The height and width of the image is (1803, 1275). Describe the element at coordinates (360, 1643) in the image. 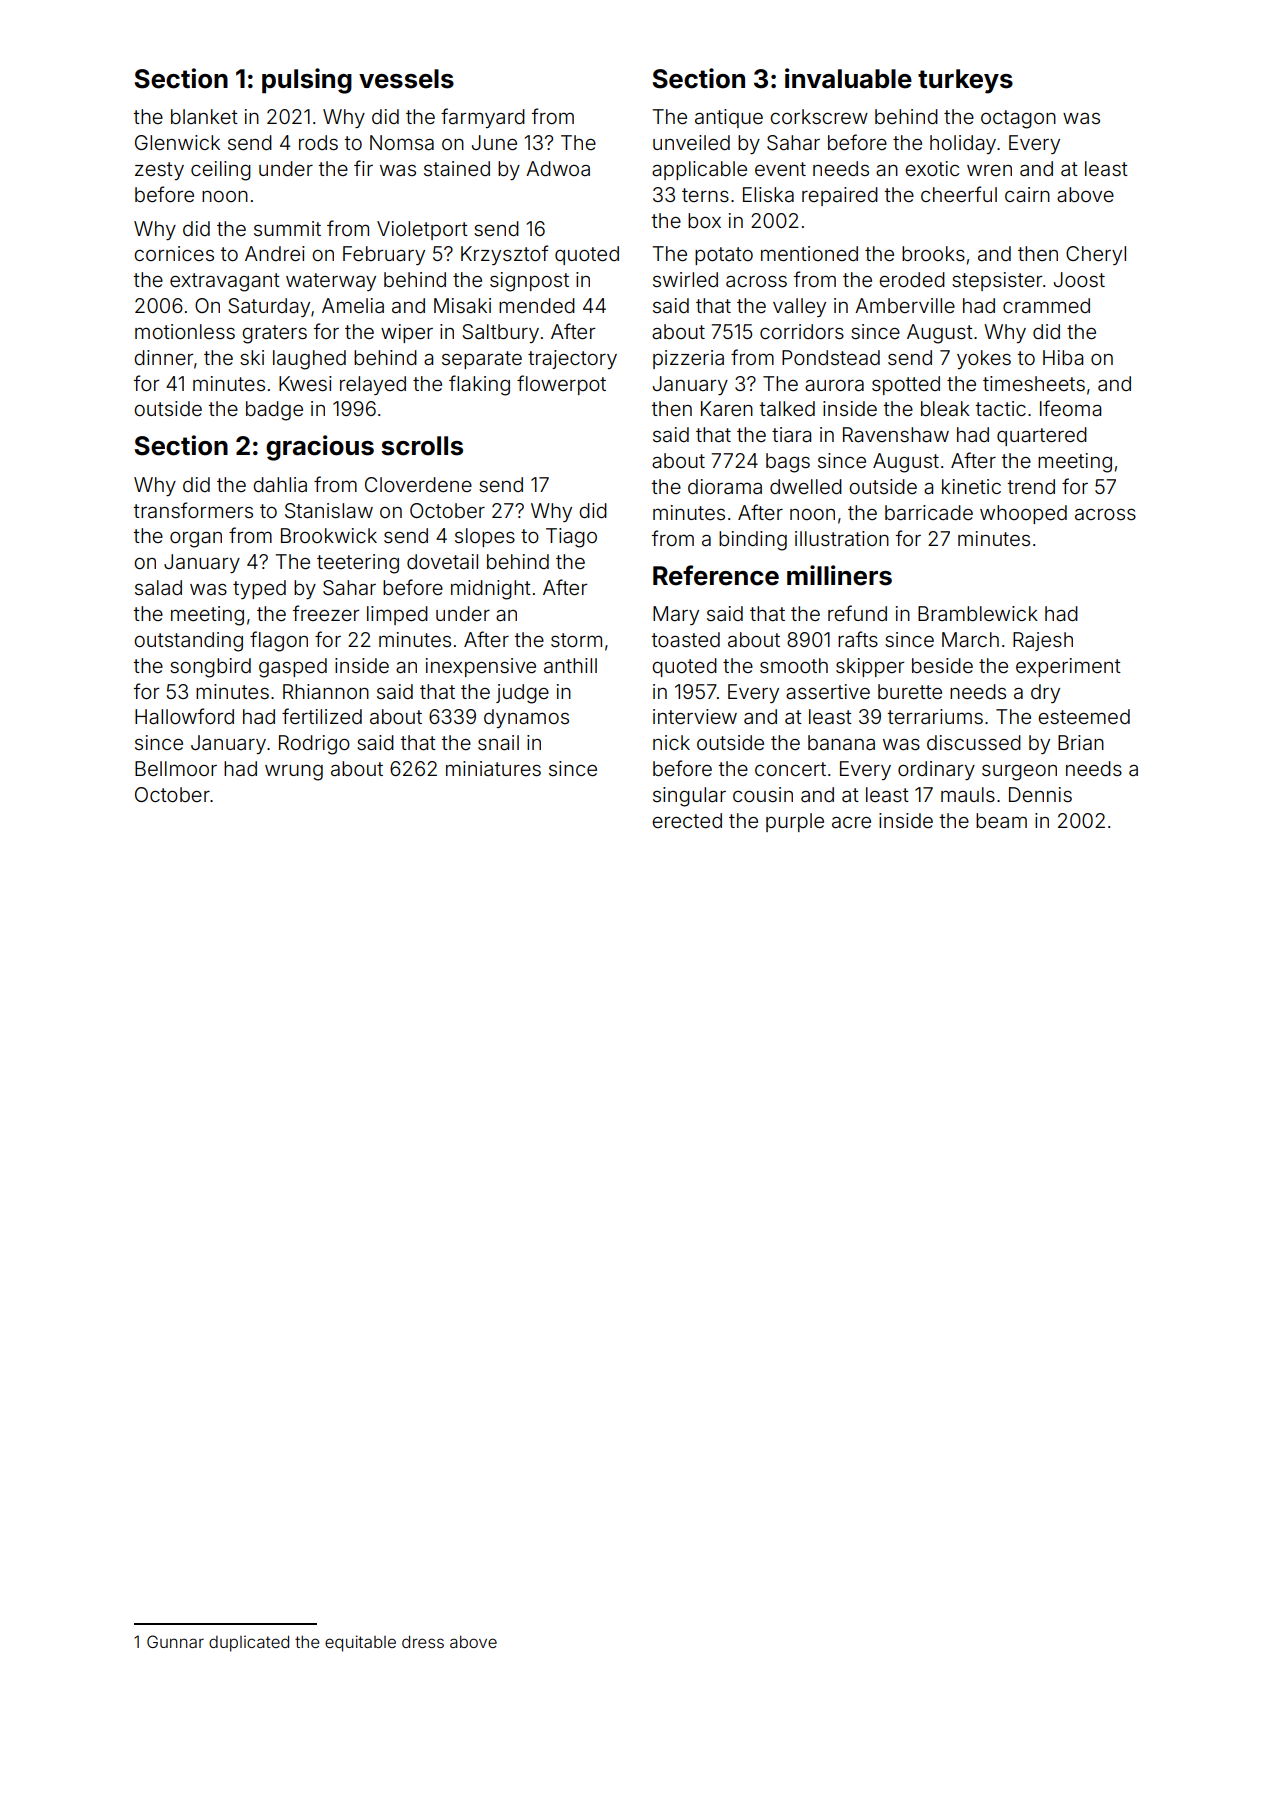

I see `equitable` at that location.
